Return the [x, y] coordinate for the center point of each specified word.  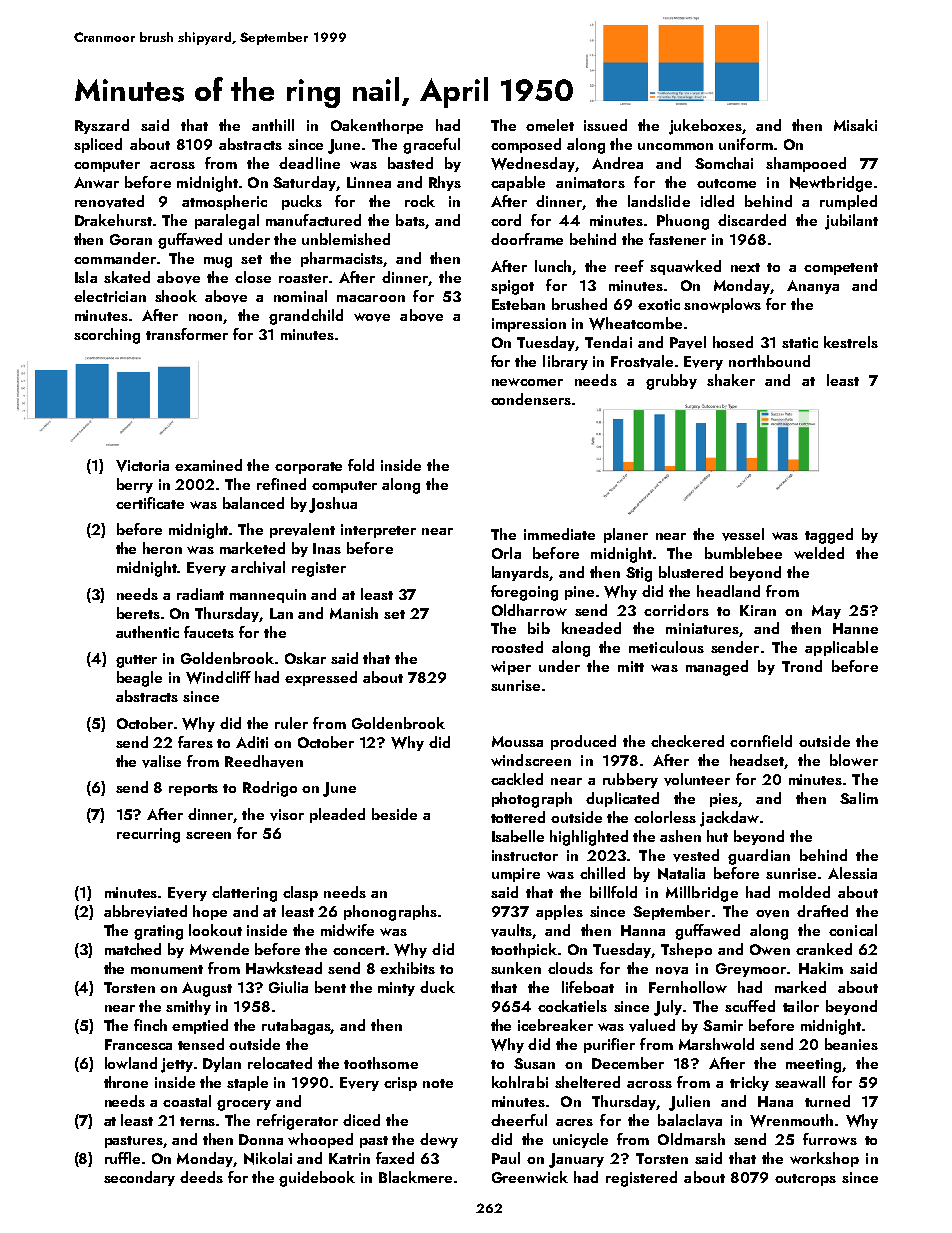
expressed [321, 678]
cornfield [761, 741]
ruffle [122, 1158]
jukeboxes [705, 127]
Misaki [855, 125]
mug [218, 262]
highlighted [589, 838]
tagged [829, 536]
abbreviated [145, 911]
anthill [273, 125]
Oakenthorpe [377, 126]
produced [583, 742]
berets [138, 613]
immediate [559, 534]
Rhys [445, 183]
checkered [687, 741]
